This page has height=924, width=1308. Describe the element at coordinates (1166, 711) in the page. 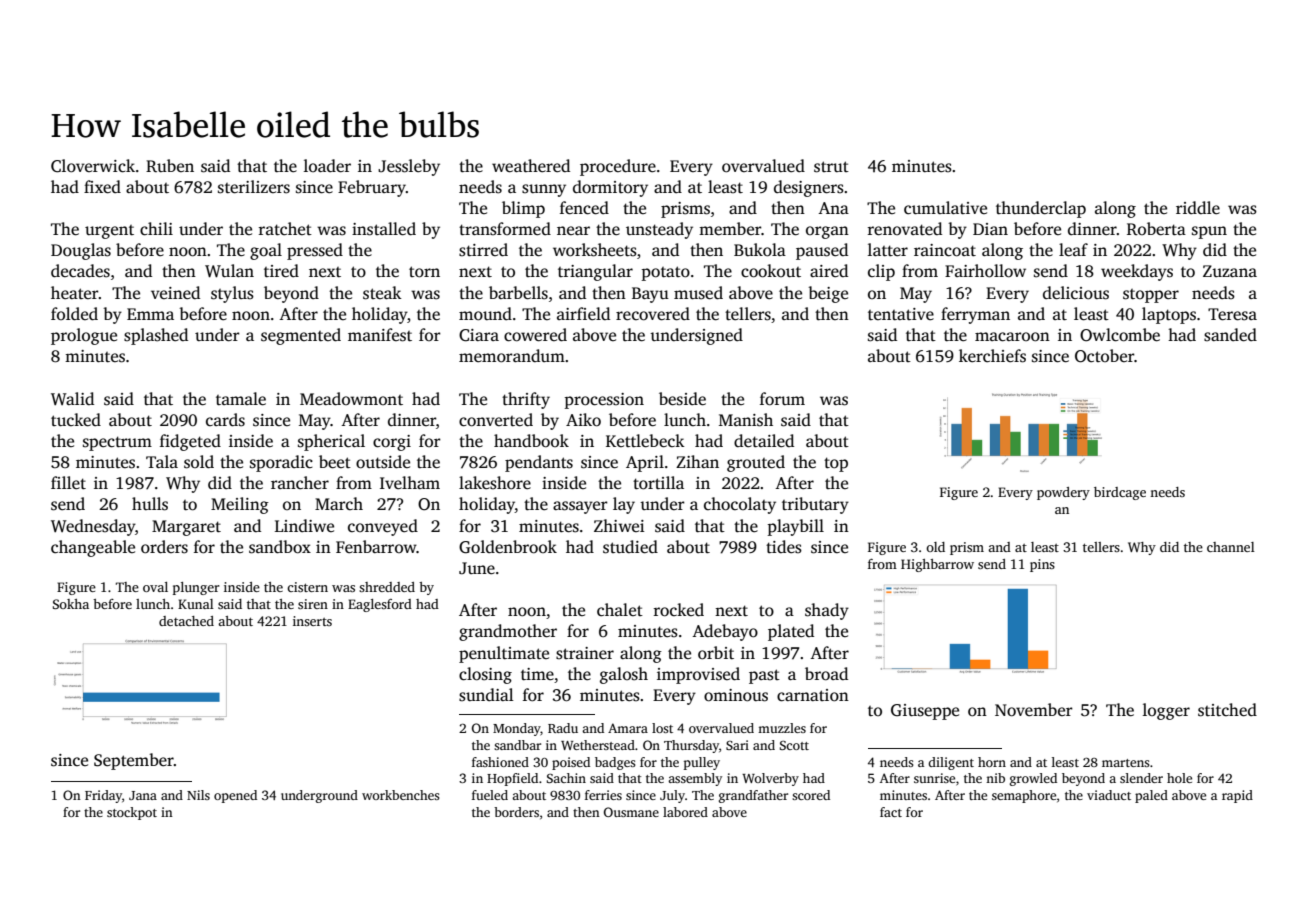

I see `logger` at that location.
